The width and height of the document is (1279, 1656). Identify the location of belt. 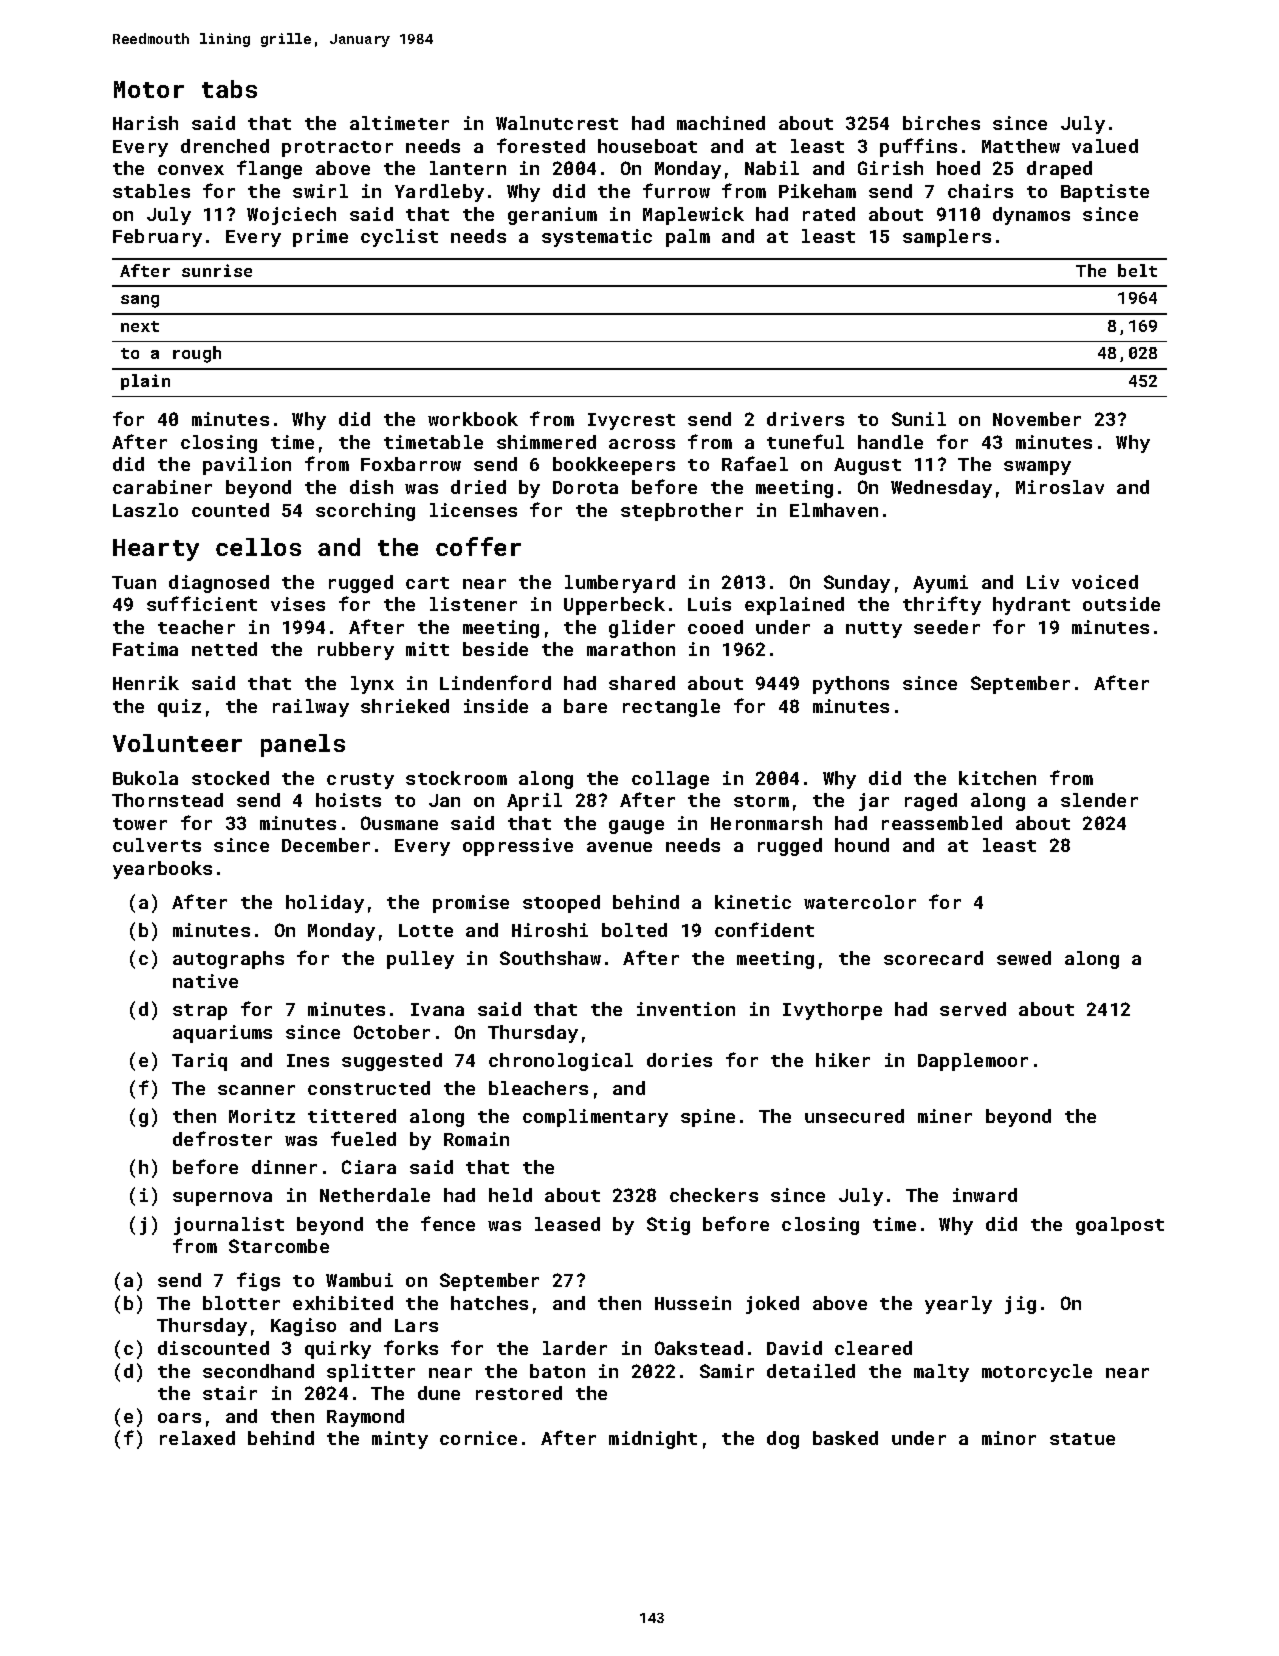
(1137, 270).
